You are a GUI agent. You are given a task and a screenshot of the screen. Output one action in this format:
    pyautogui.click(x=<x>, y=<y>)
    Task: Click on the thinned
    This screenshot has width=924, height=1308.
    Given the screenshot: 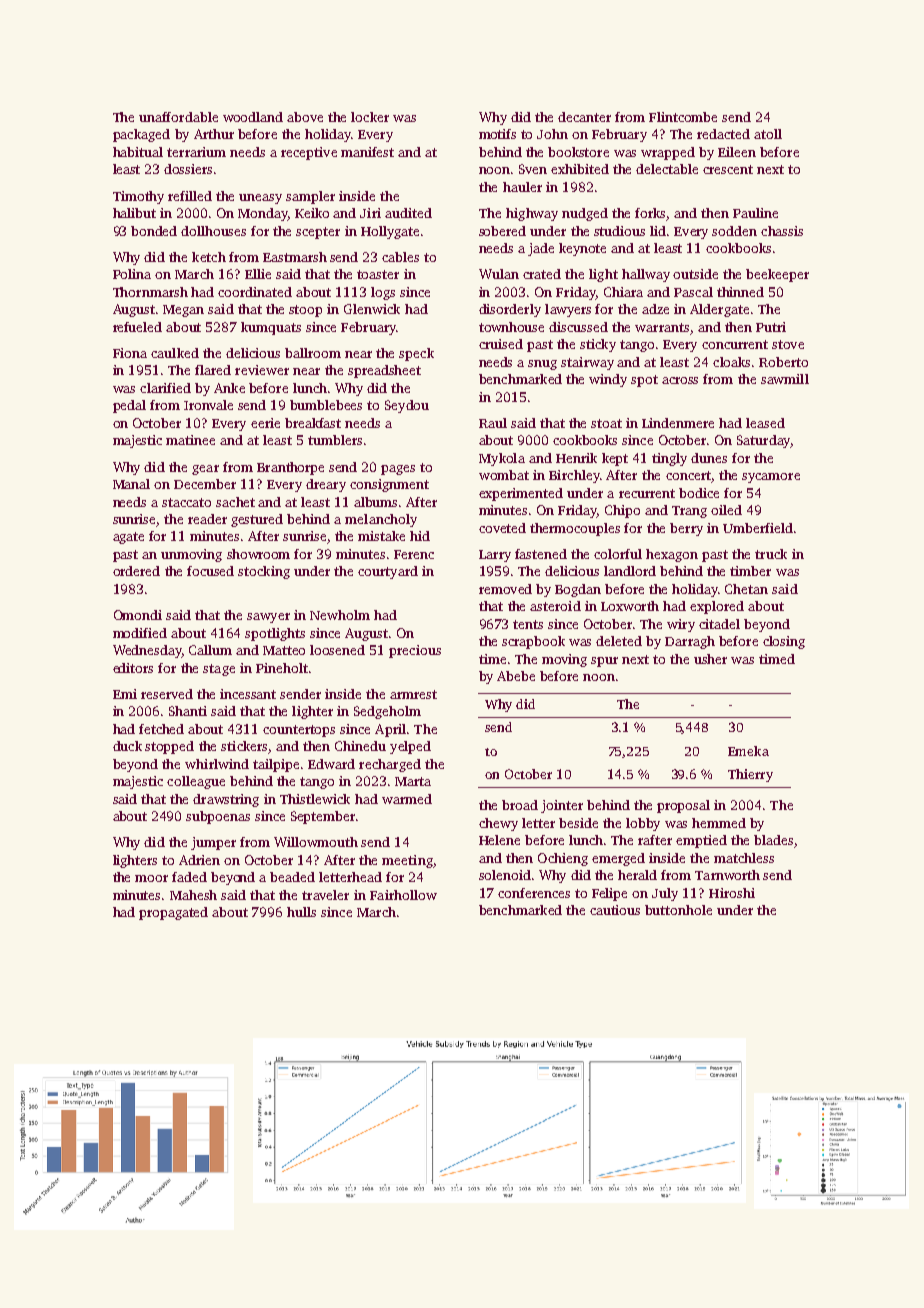 What is the action you would take?
    pyautogui.click(x=740, y=292)
